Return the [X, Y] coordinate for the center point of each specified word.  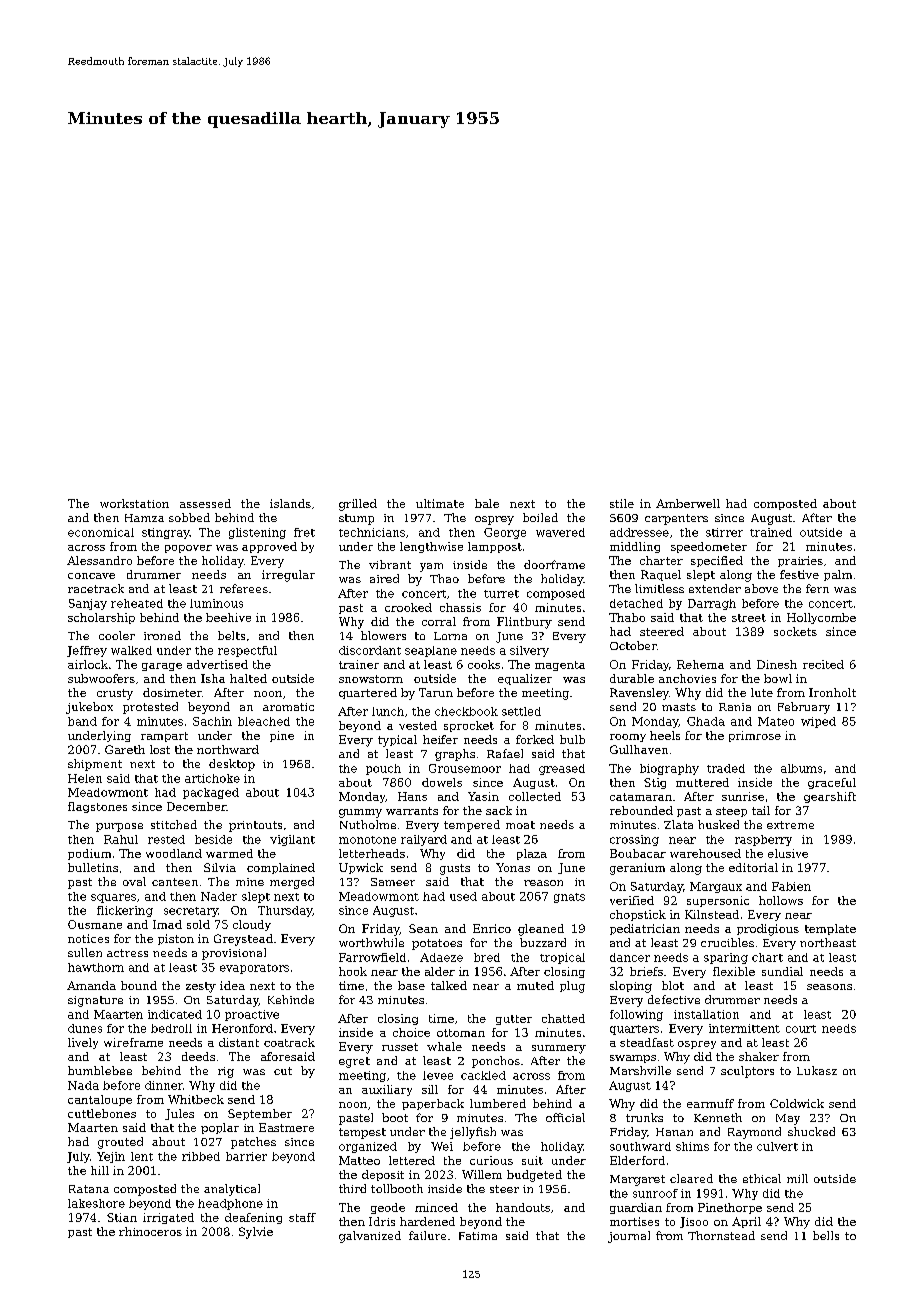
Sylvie [256, 1233]
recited [823, 664]
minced [436, 1207]
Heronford [242, 1028]
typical [397, 741]
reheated [137, 603]
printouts [255, 826]
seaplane [431, 651]
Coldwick [797, 1103]
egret [354, 1062]
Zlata [678, 824]
